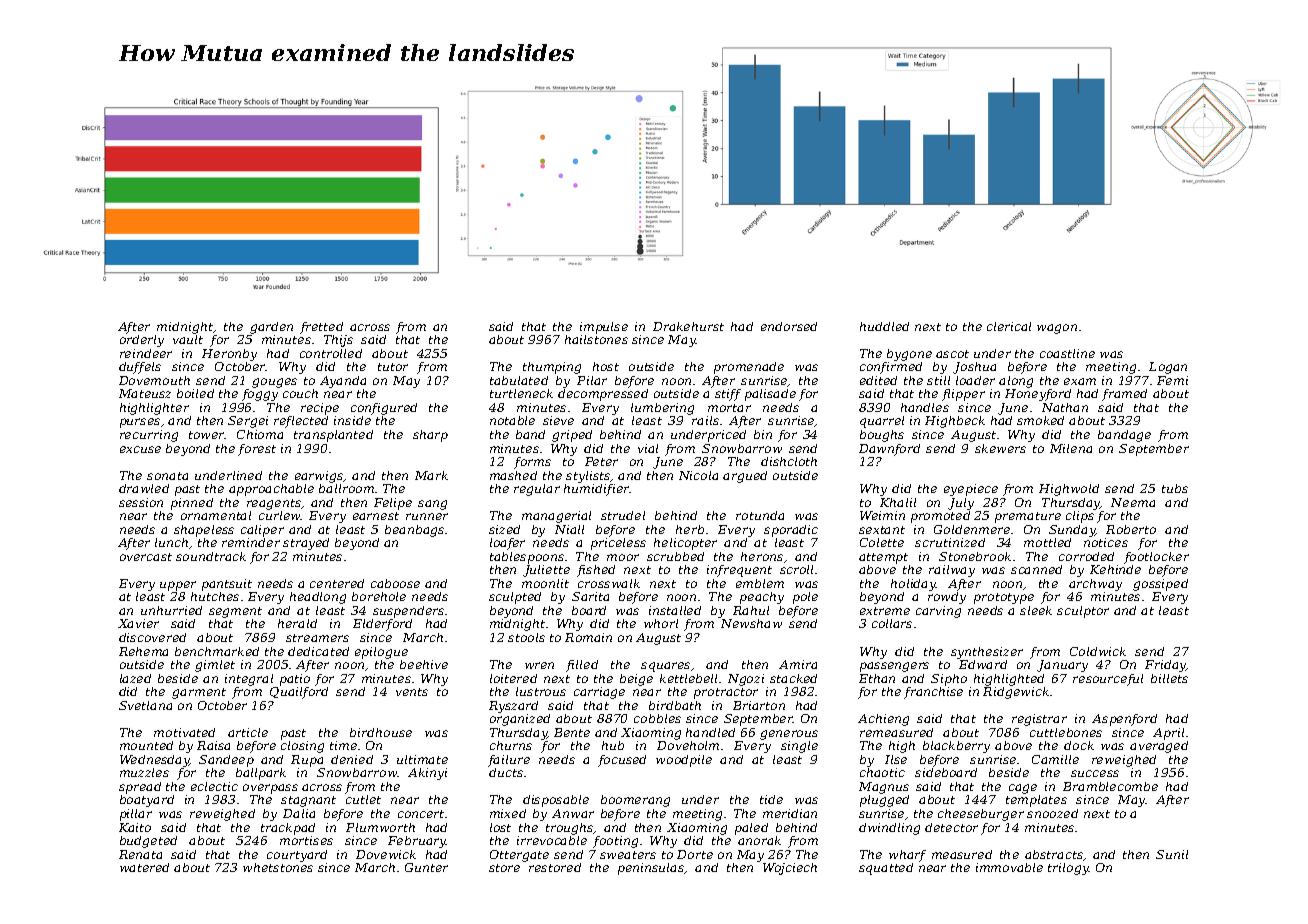 The image size is (1308, 924). I want to click on huddled, so click(884, 326).
